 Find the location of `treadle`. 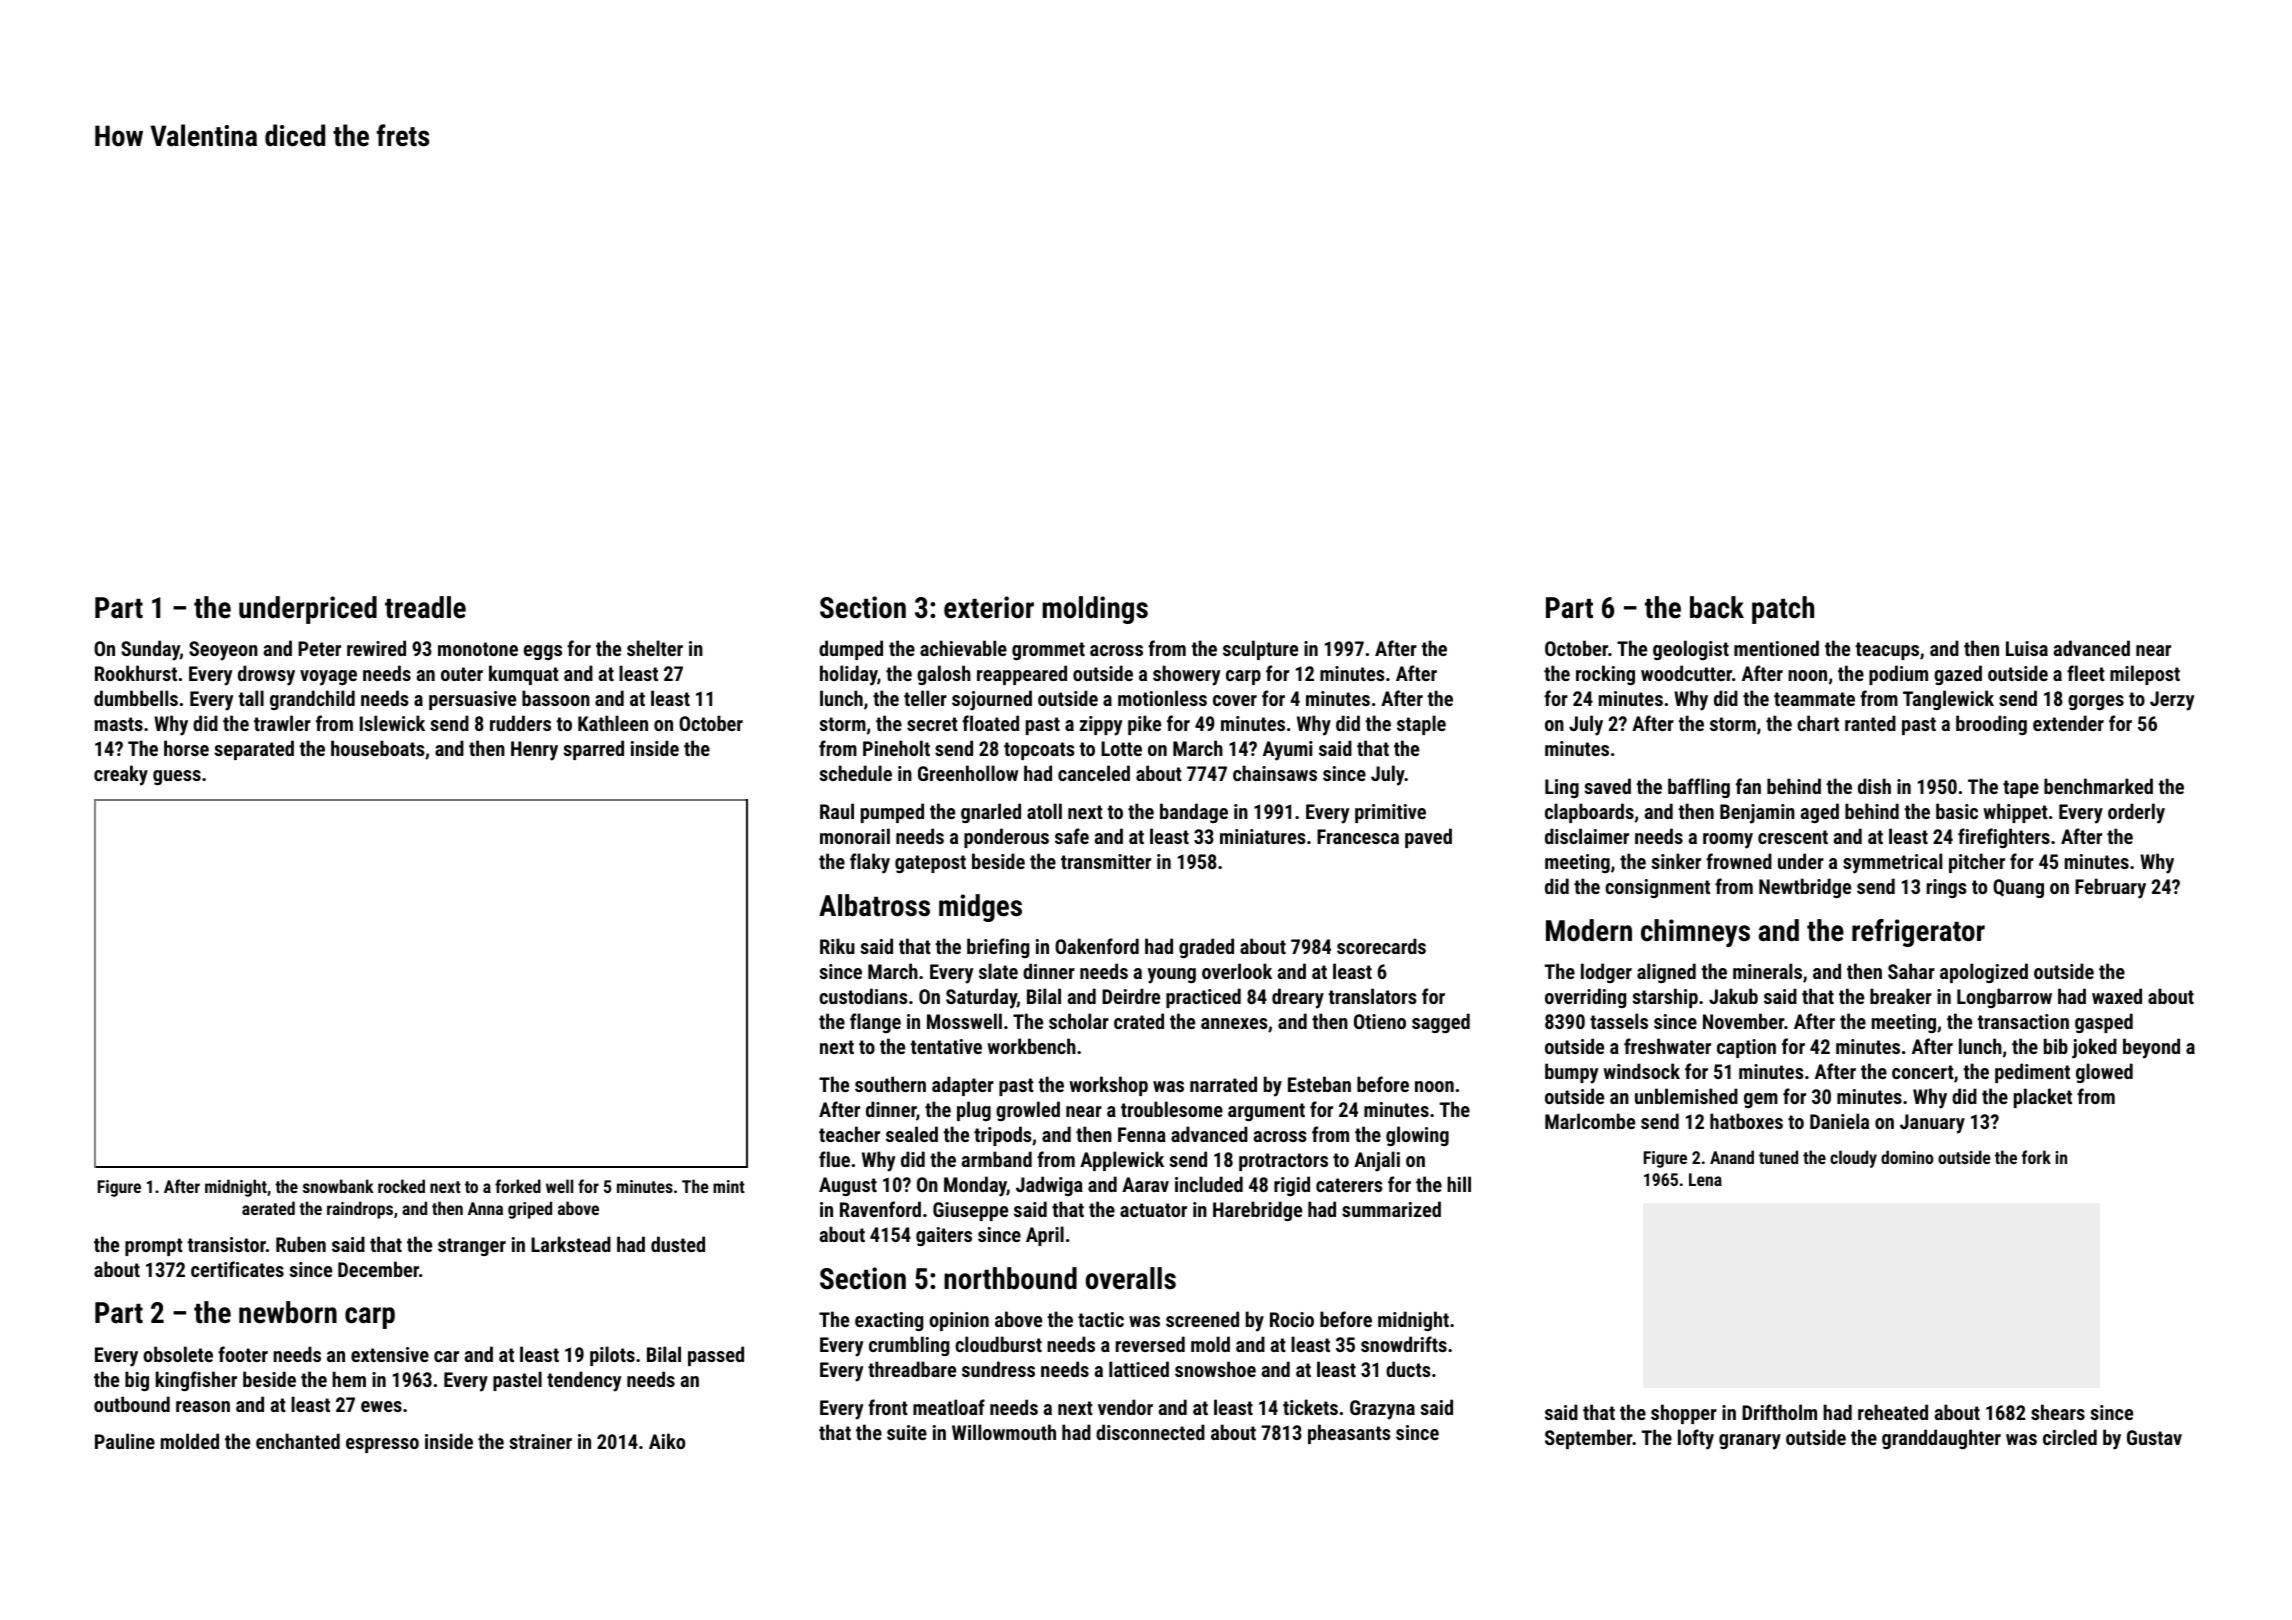

treadle is located at coordinates (425, 607).
